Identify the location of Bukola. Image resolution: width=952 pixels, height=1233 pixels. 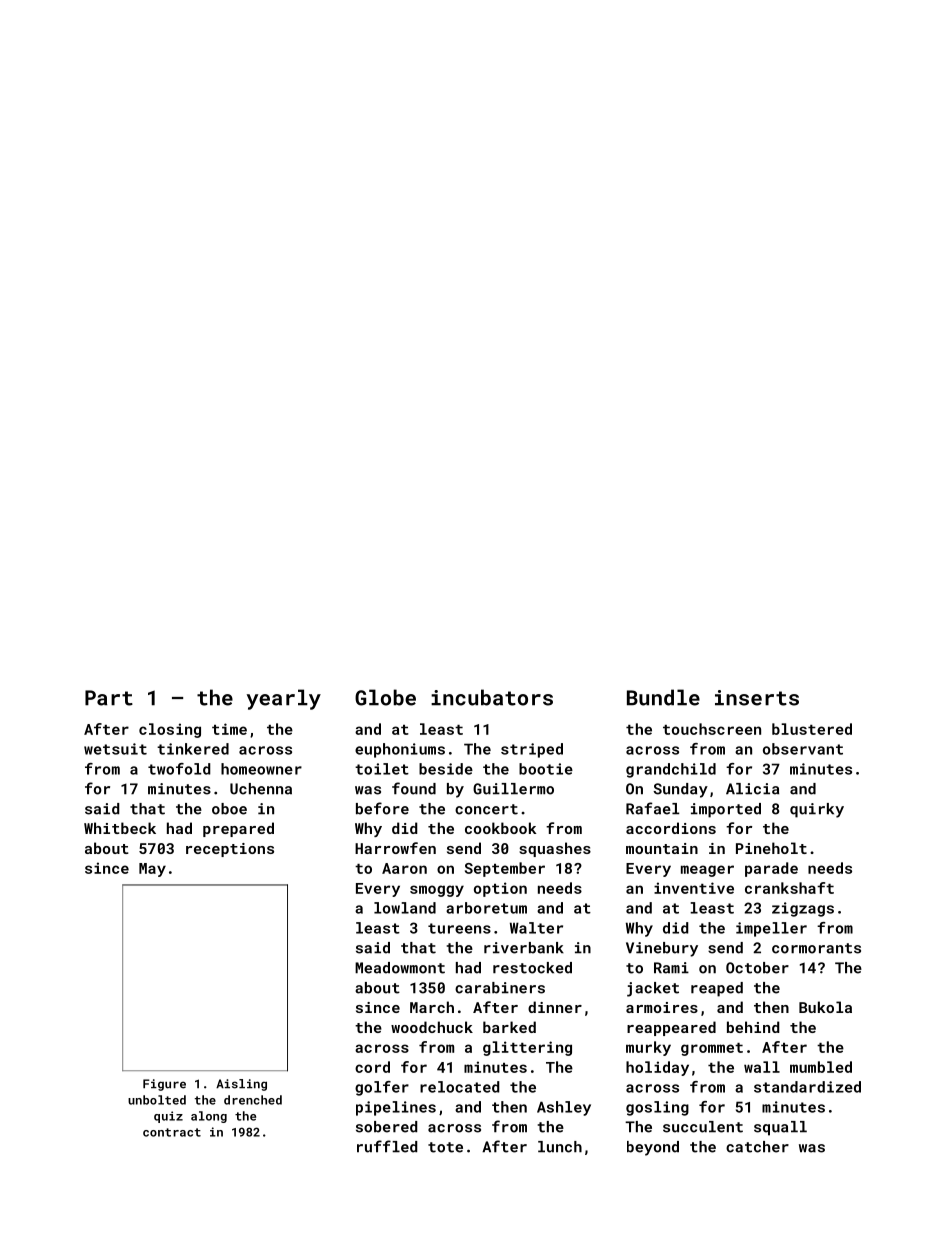
(825, 1007).
